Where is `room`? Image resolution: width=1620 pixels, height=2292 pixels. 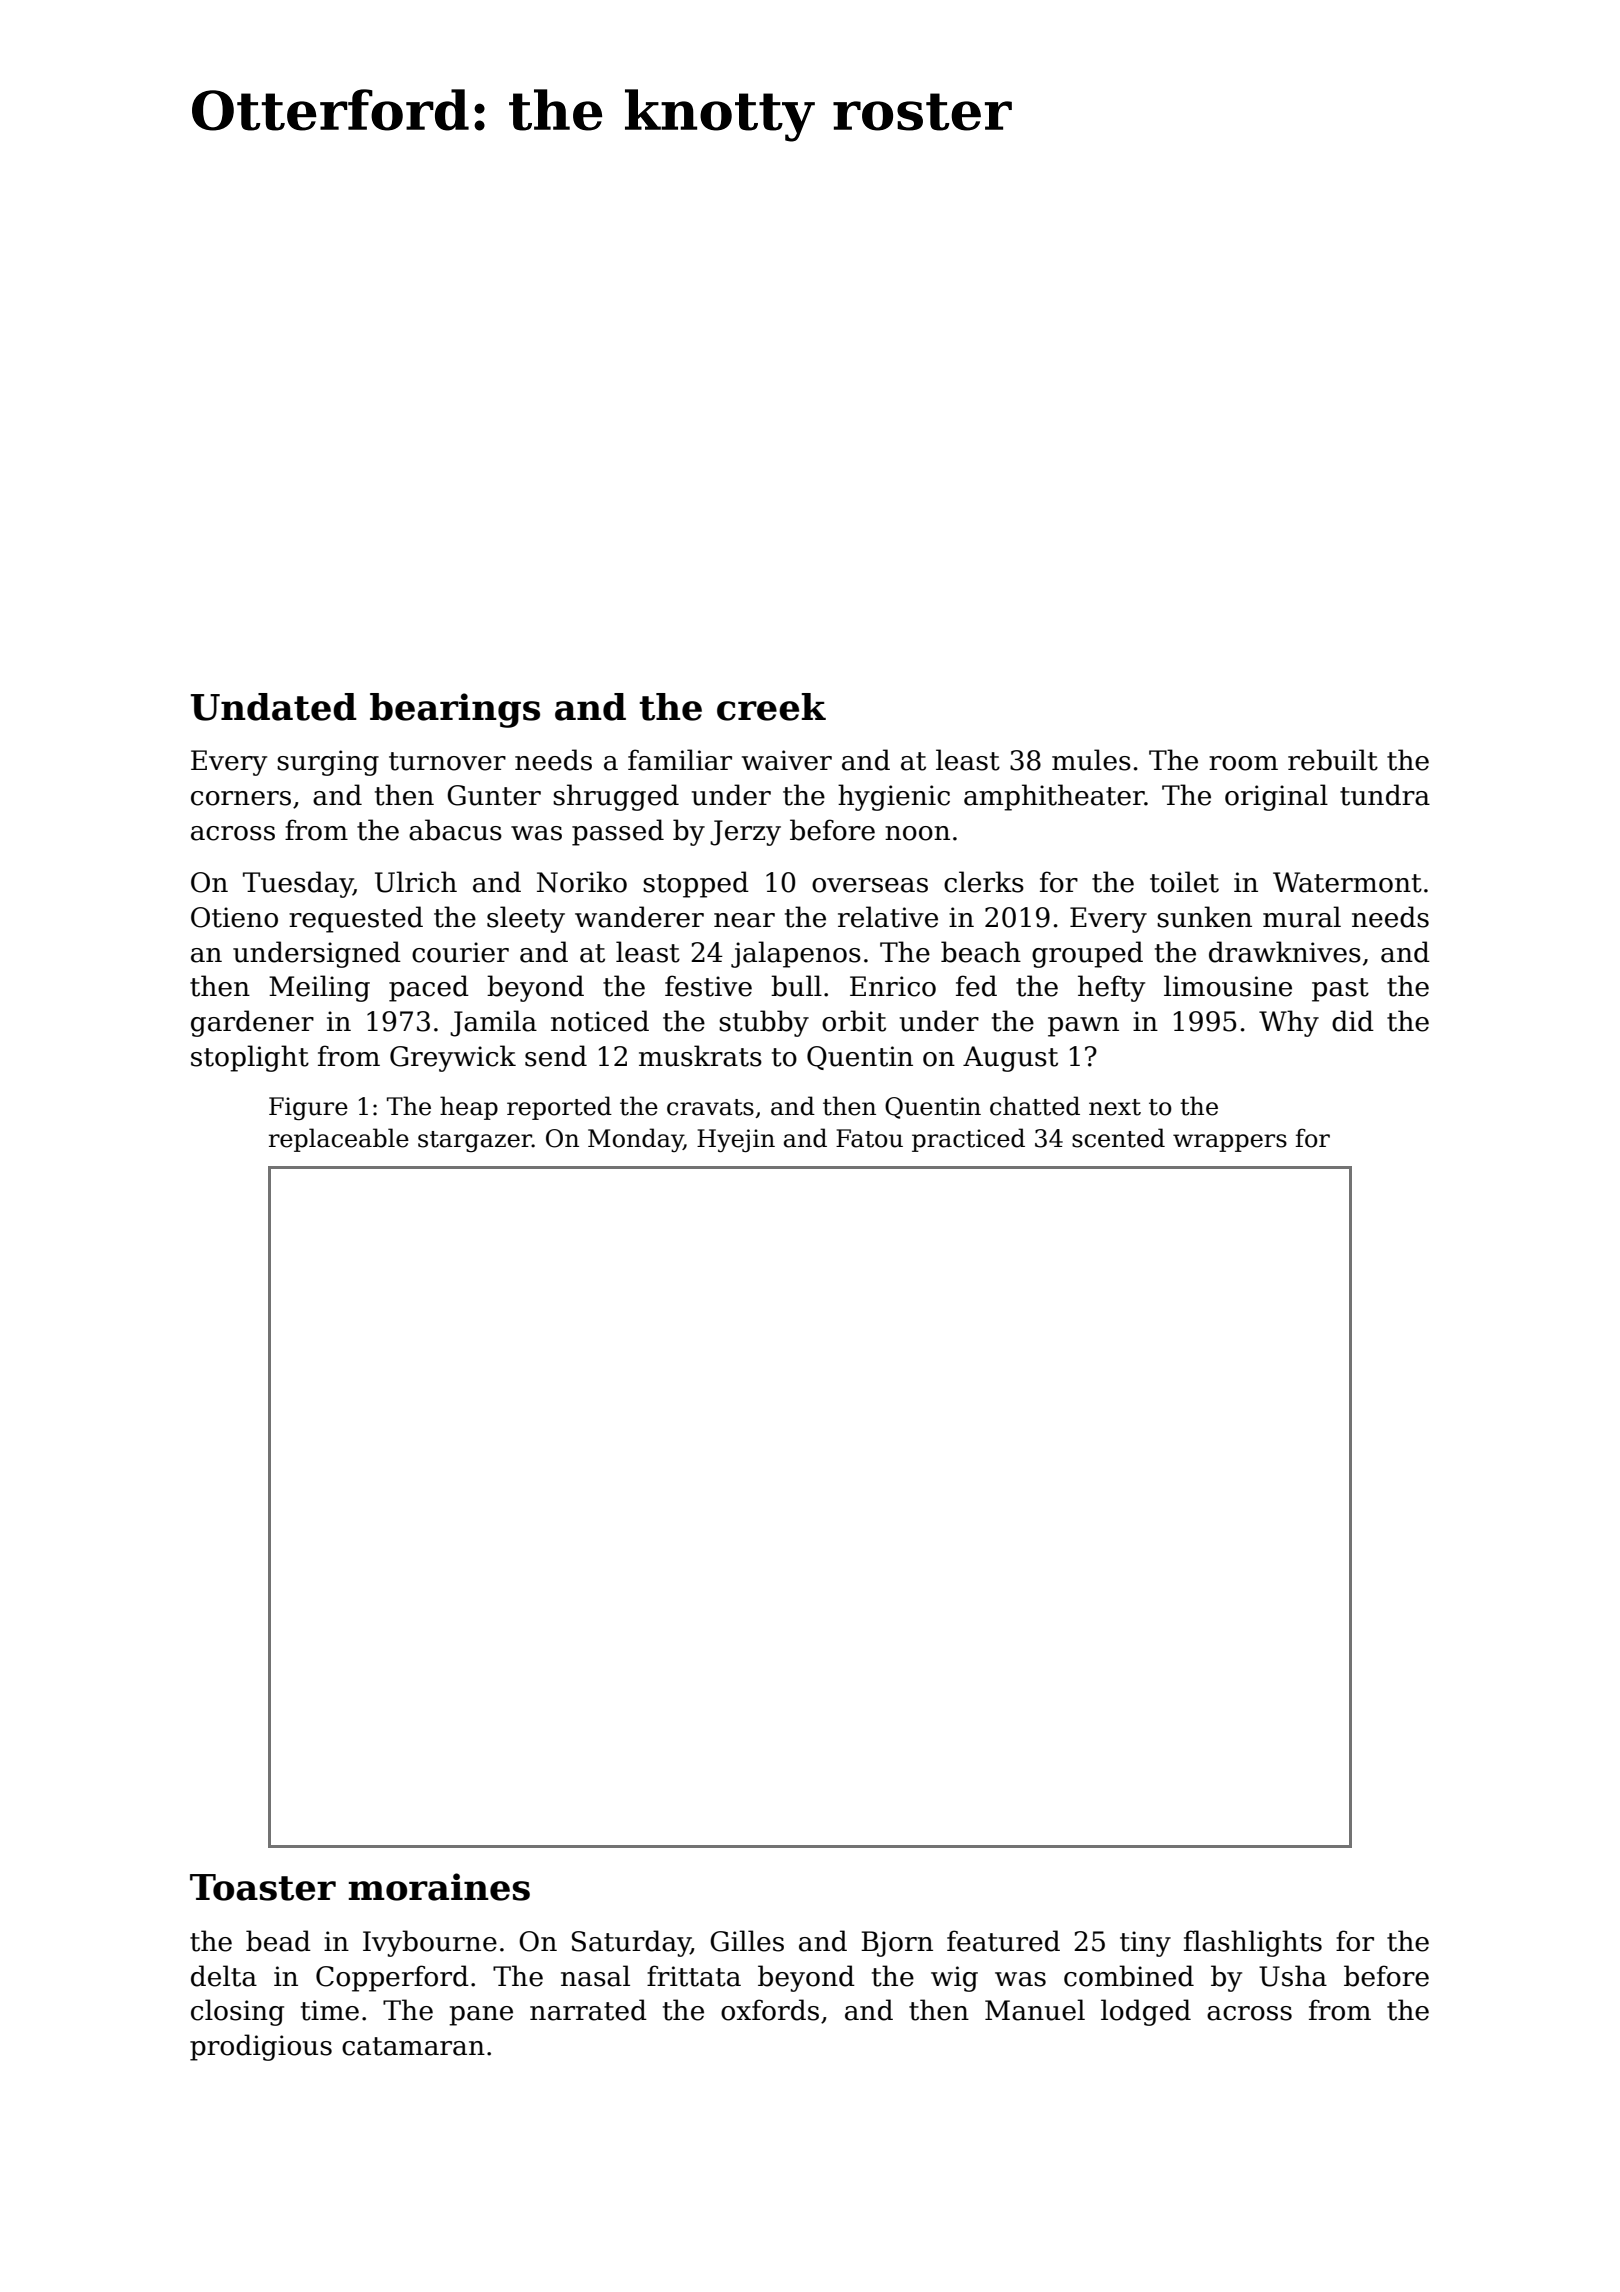 room is located at coordinates (1243, 763).
